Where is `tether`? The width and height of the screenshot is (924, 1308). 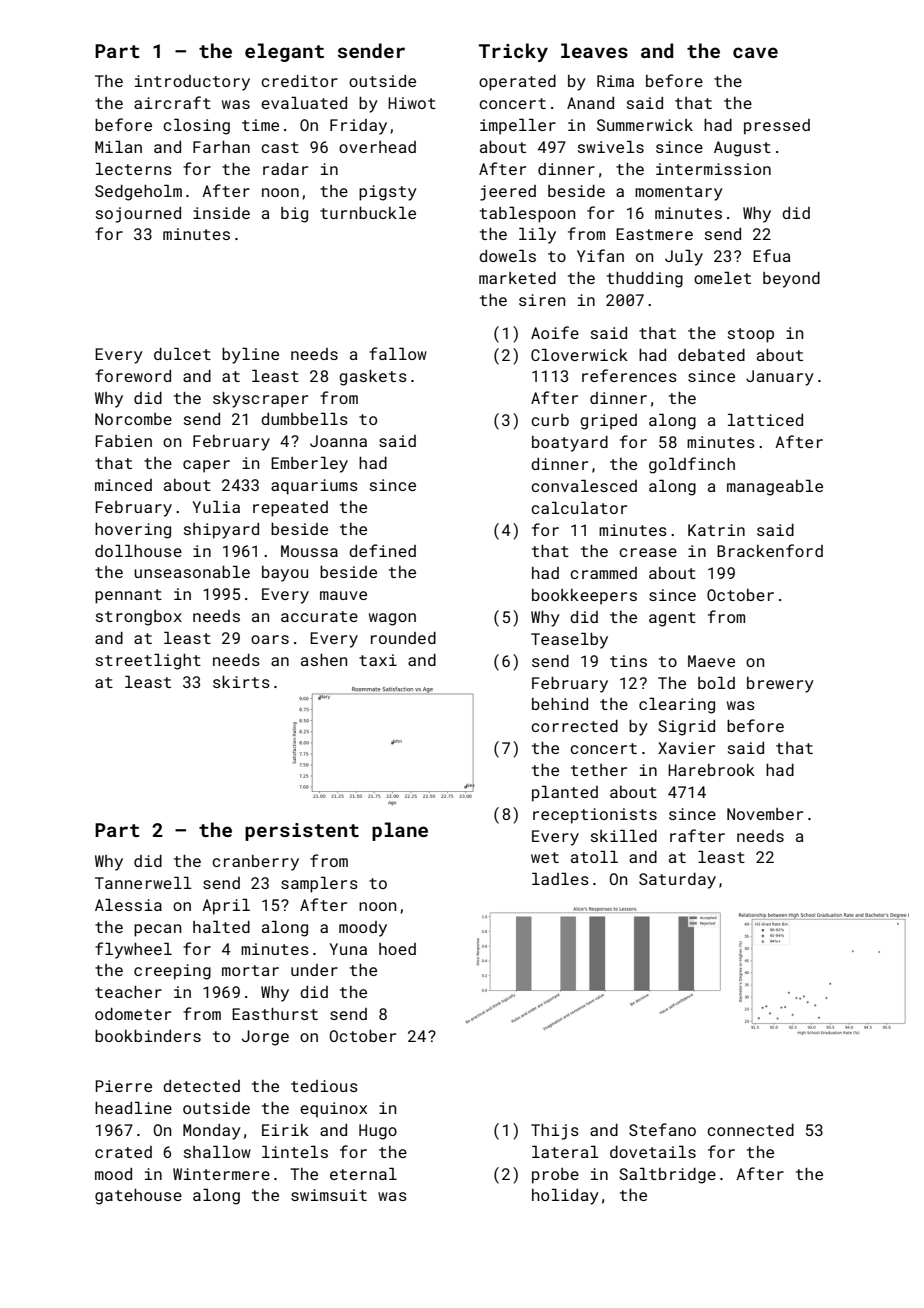
tether is located at coordinates (599, 770).
